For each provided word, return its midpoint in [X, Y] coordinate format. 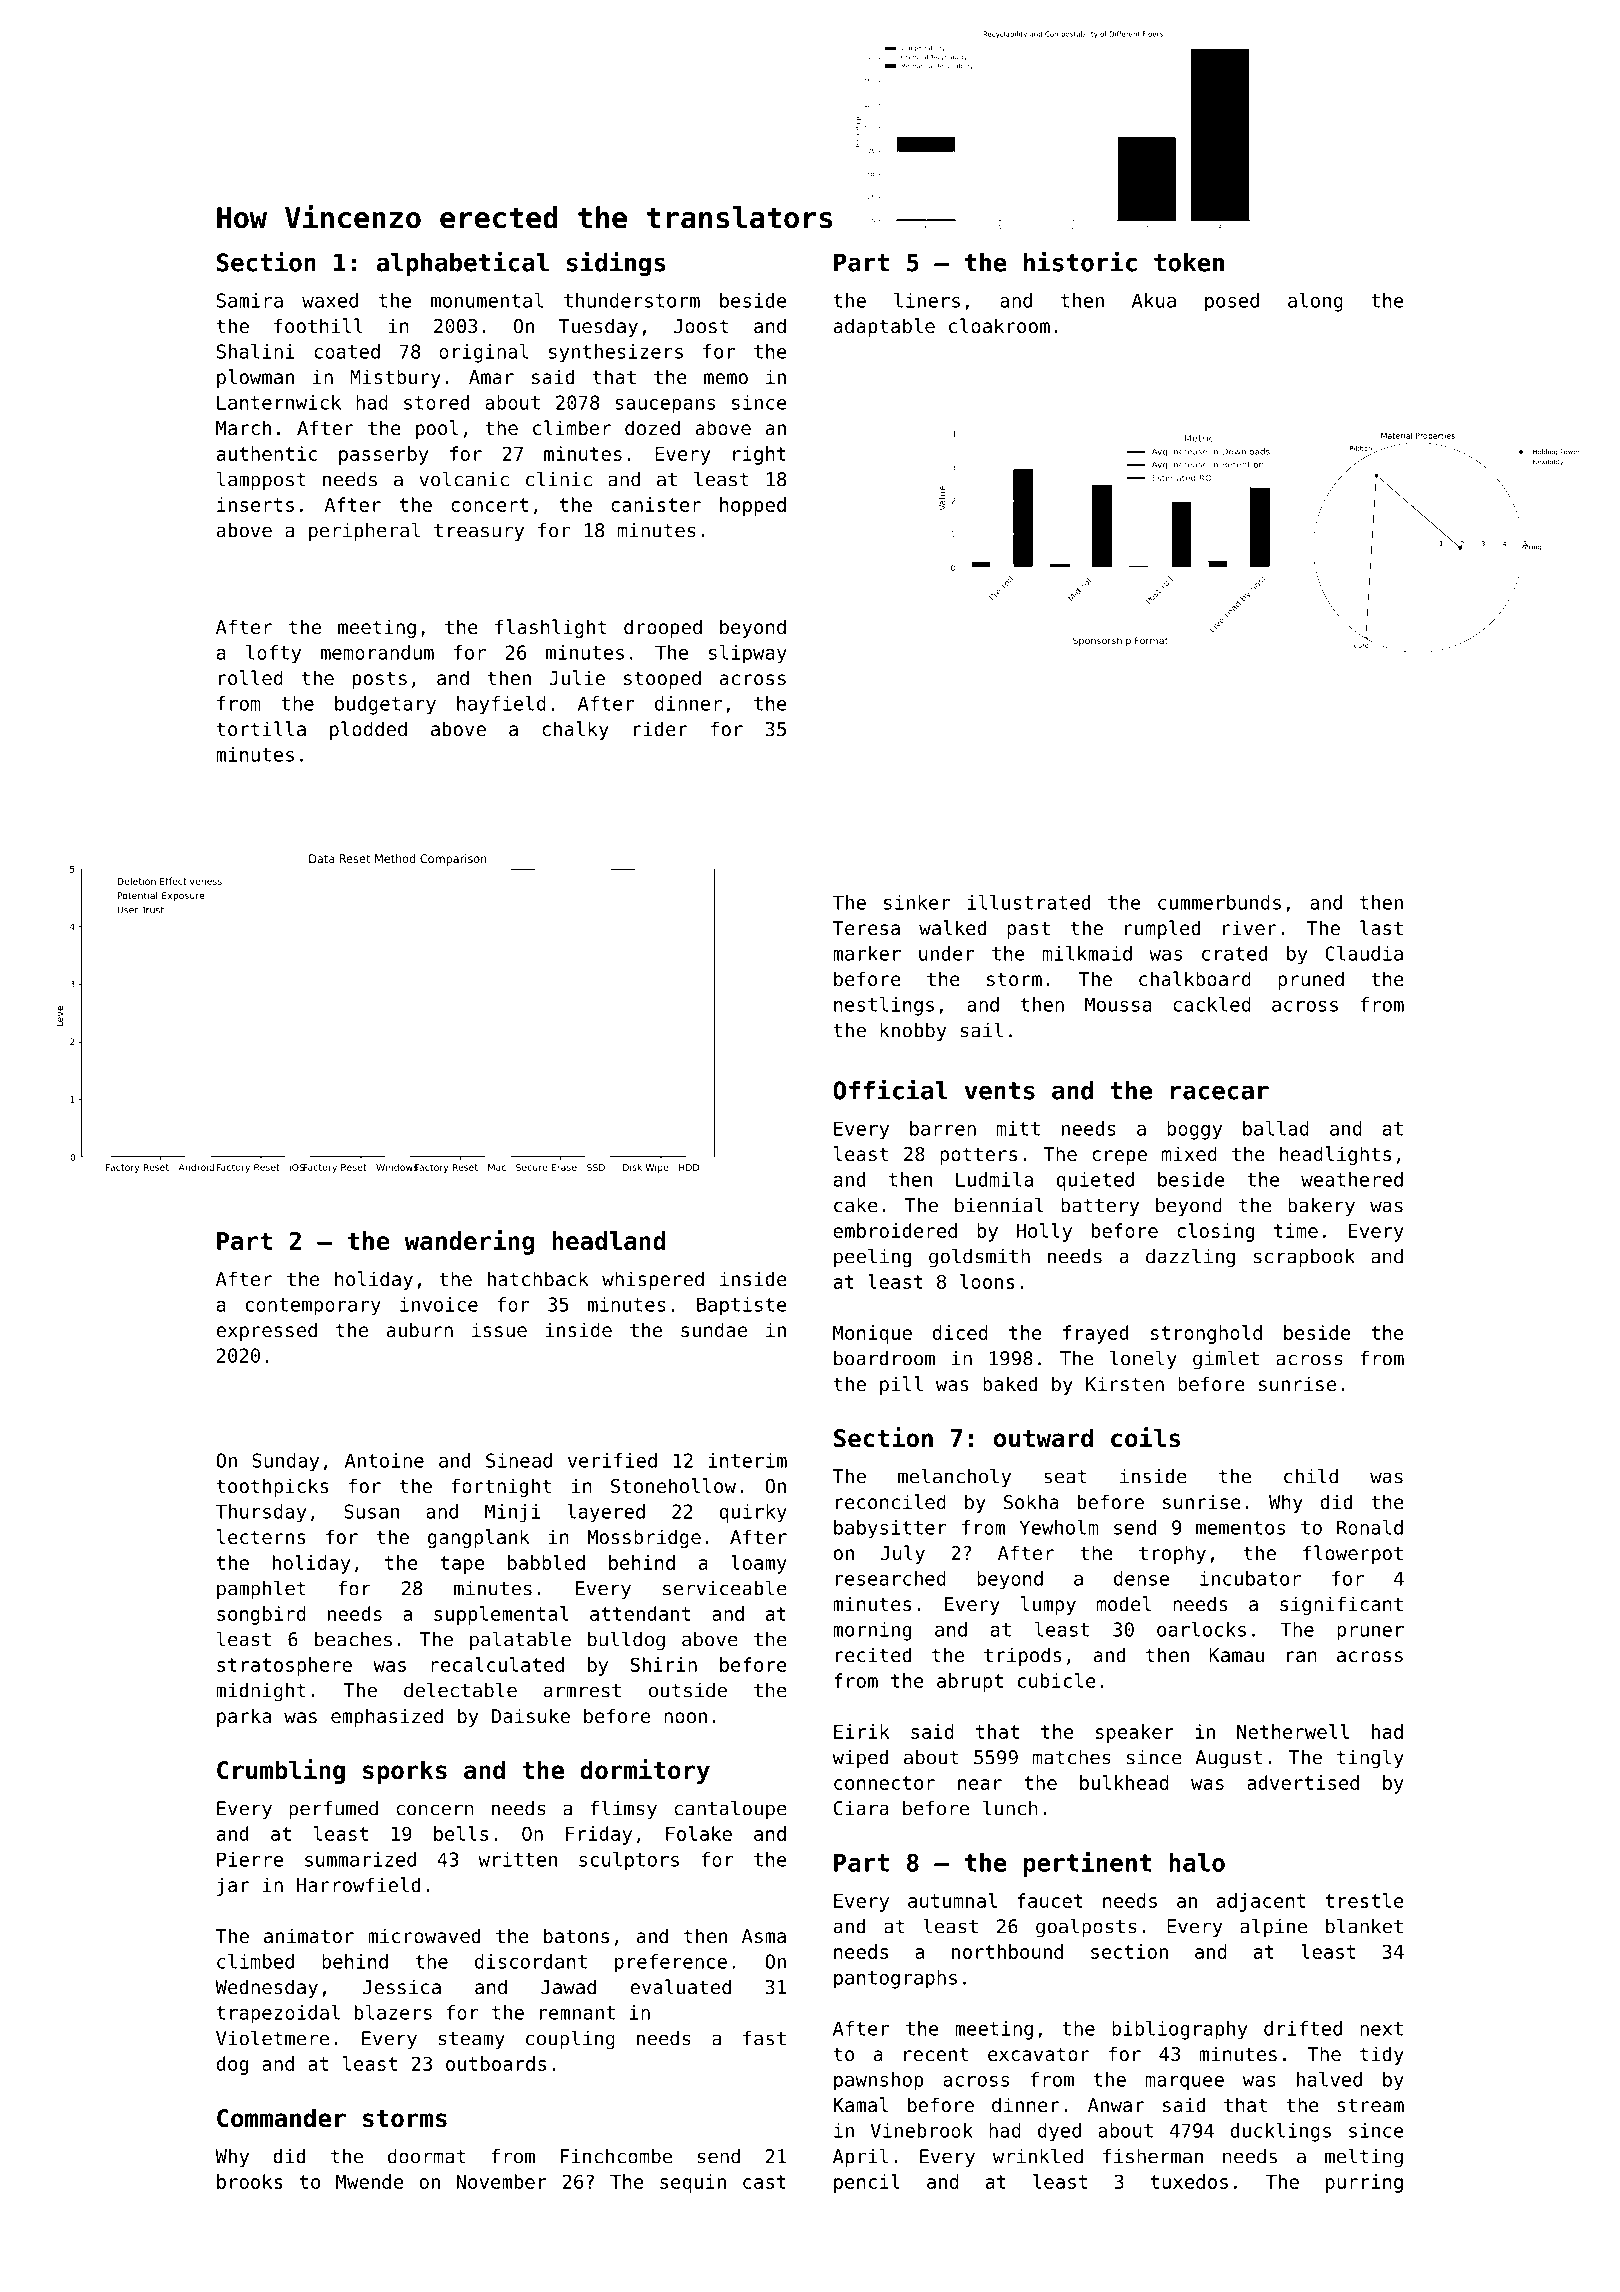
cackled [1212, 1004]
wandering [469, 1242]
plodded [368, 730]
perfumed [333, 1810]
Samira [250, 300]
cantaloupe [730, 1809]
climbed [255, 1961]
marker [867, 953]
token [1189, 262]
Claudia [1364, 953]
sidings [616, 263]
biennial [999, 1205]
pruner [1370, 1633]
